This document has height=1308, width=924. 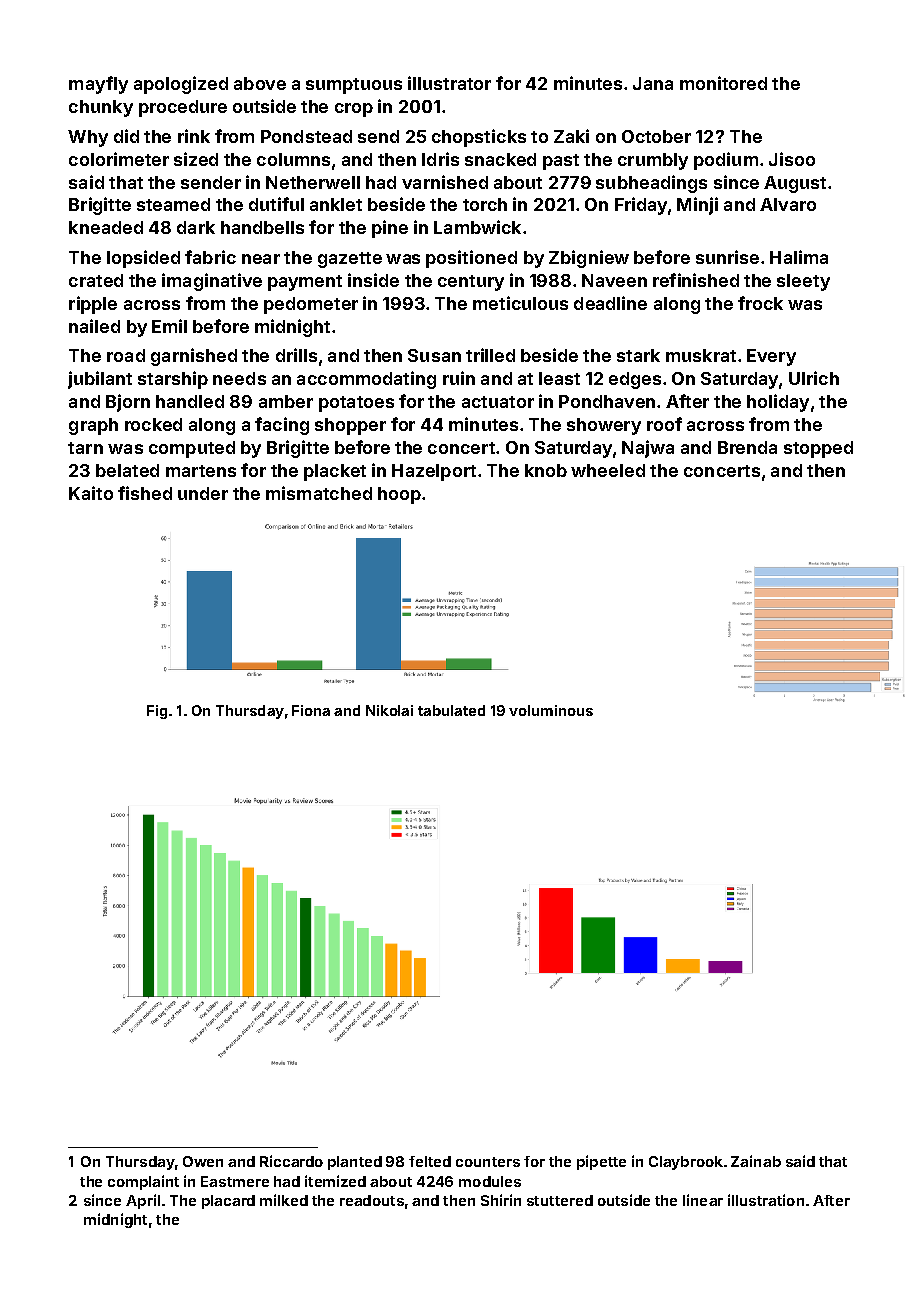 What do you see at coordinates (723, 83) in the document?
I see `monitored` at bounding box center [723, 83].
